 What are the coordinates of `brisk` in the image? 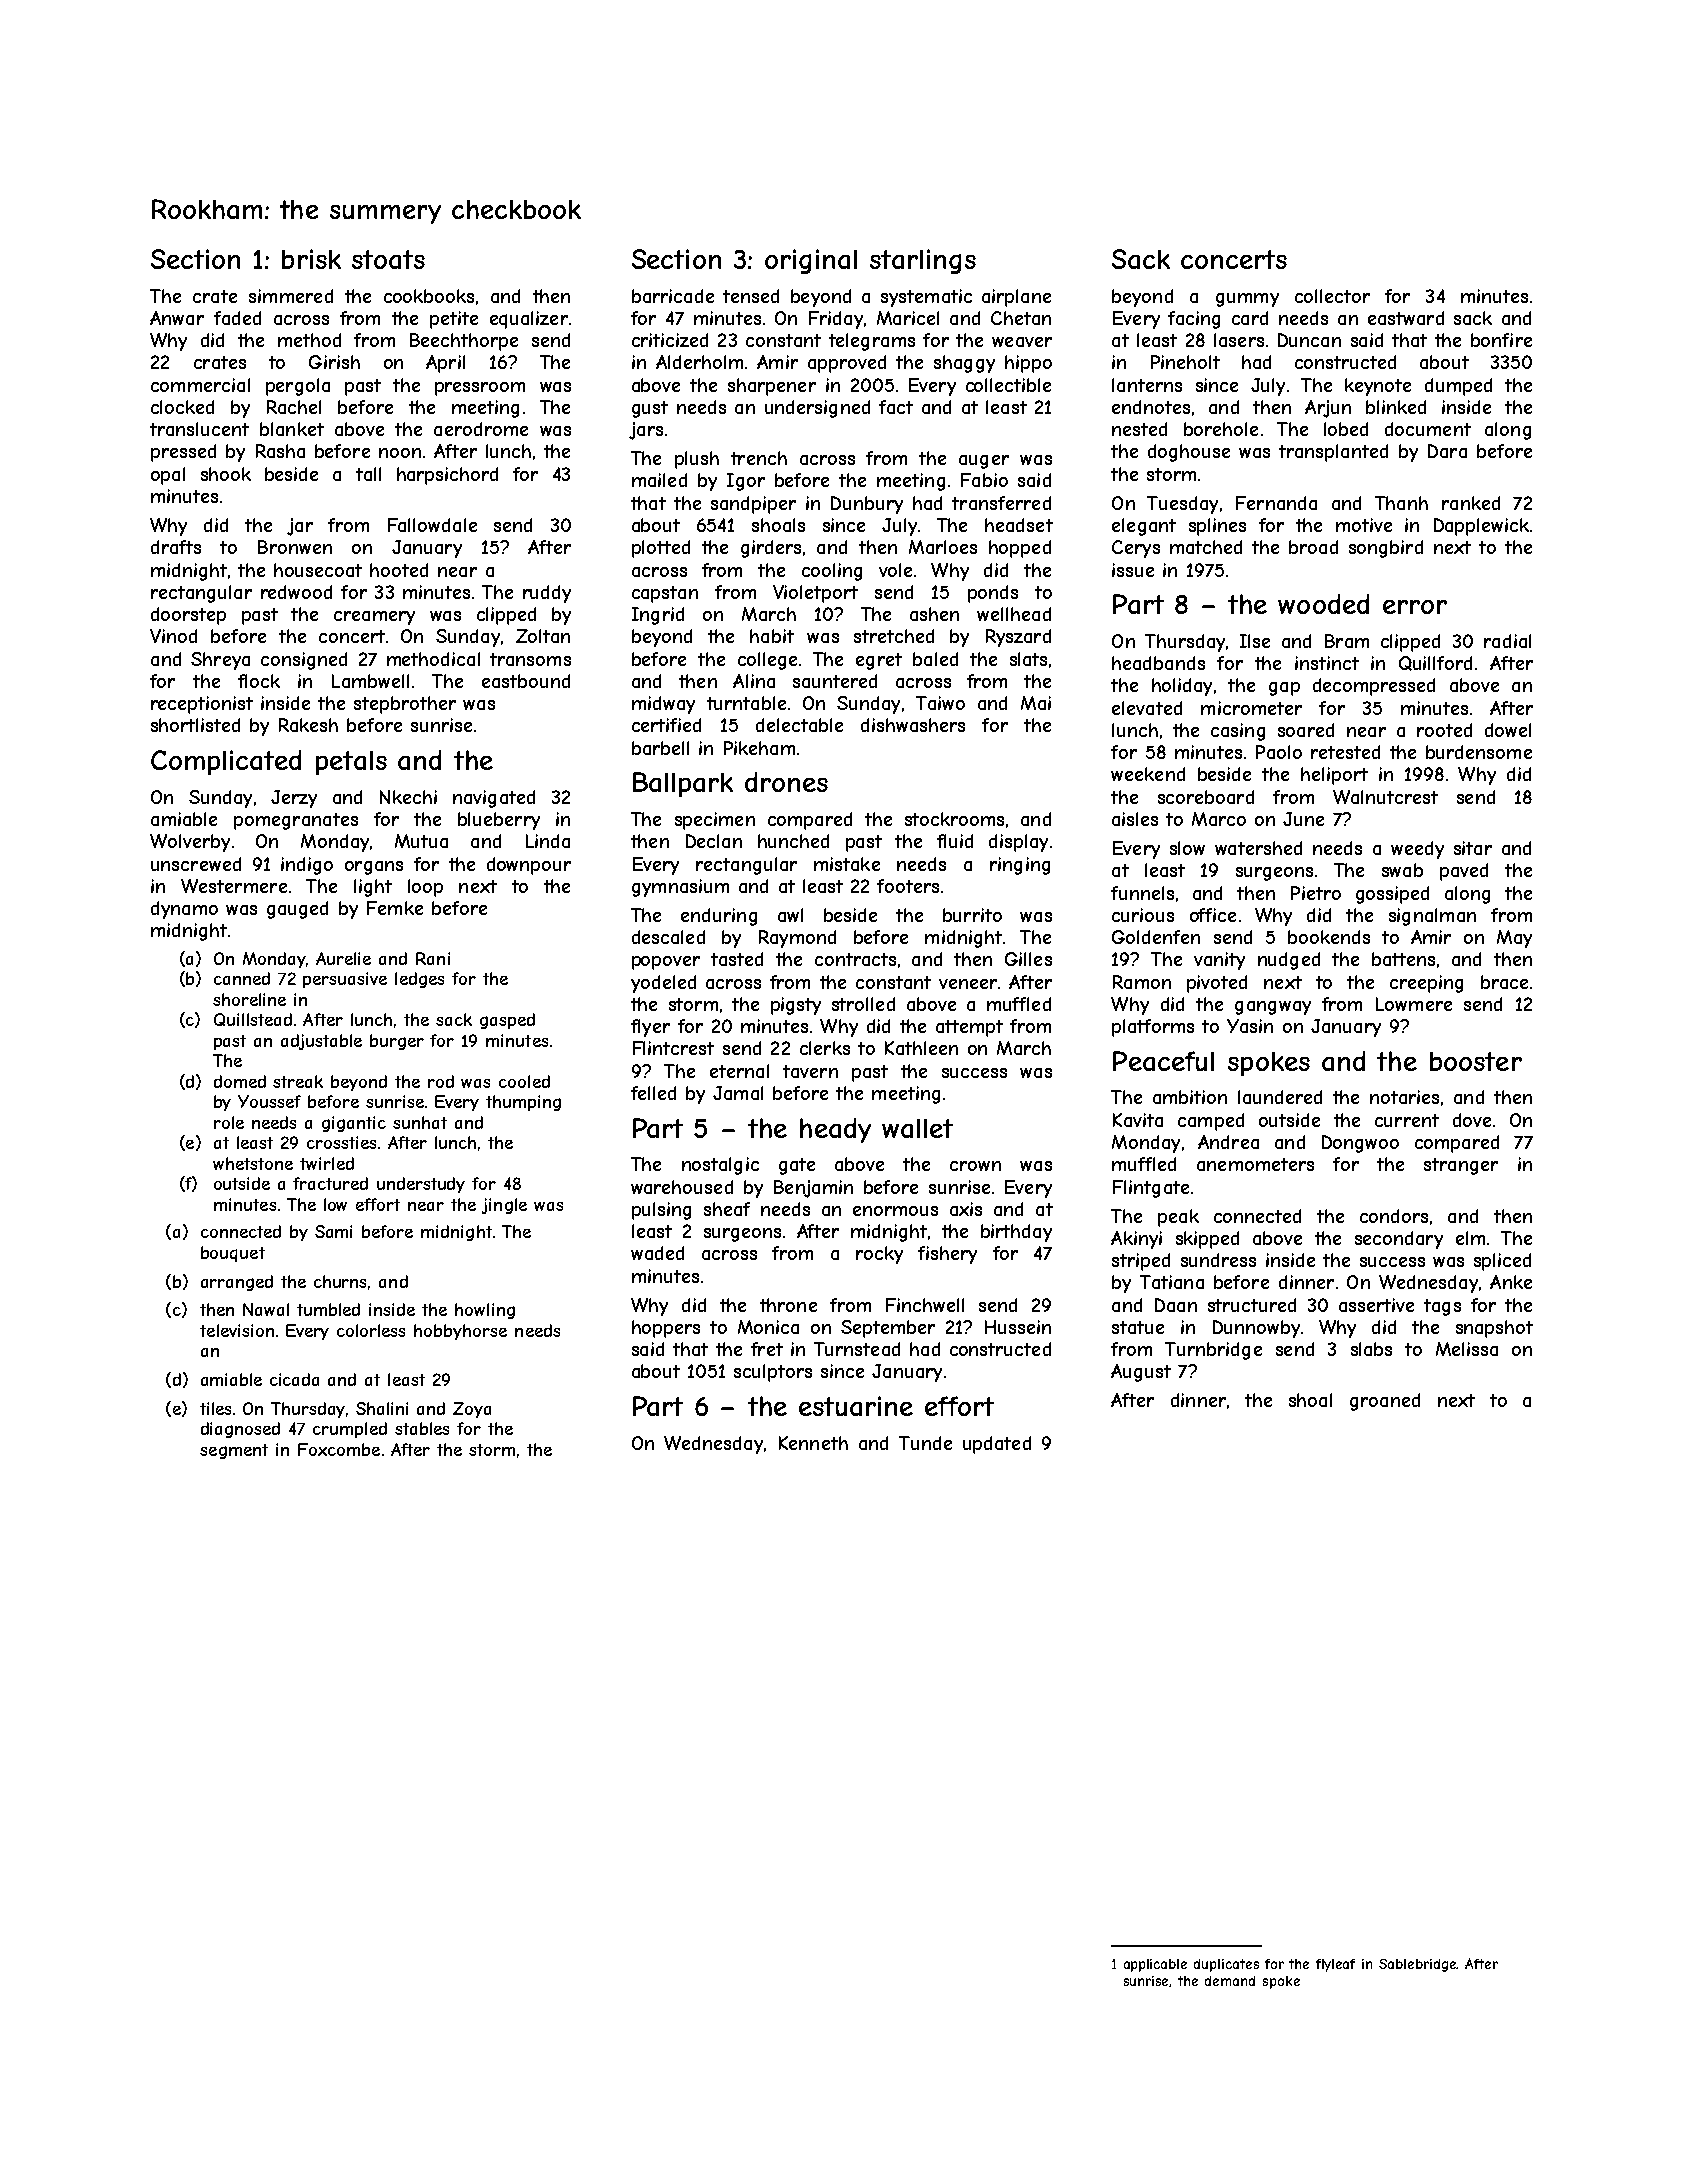 It's located at (311, 259).
